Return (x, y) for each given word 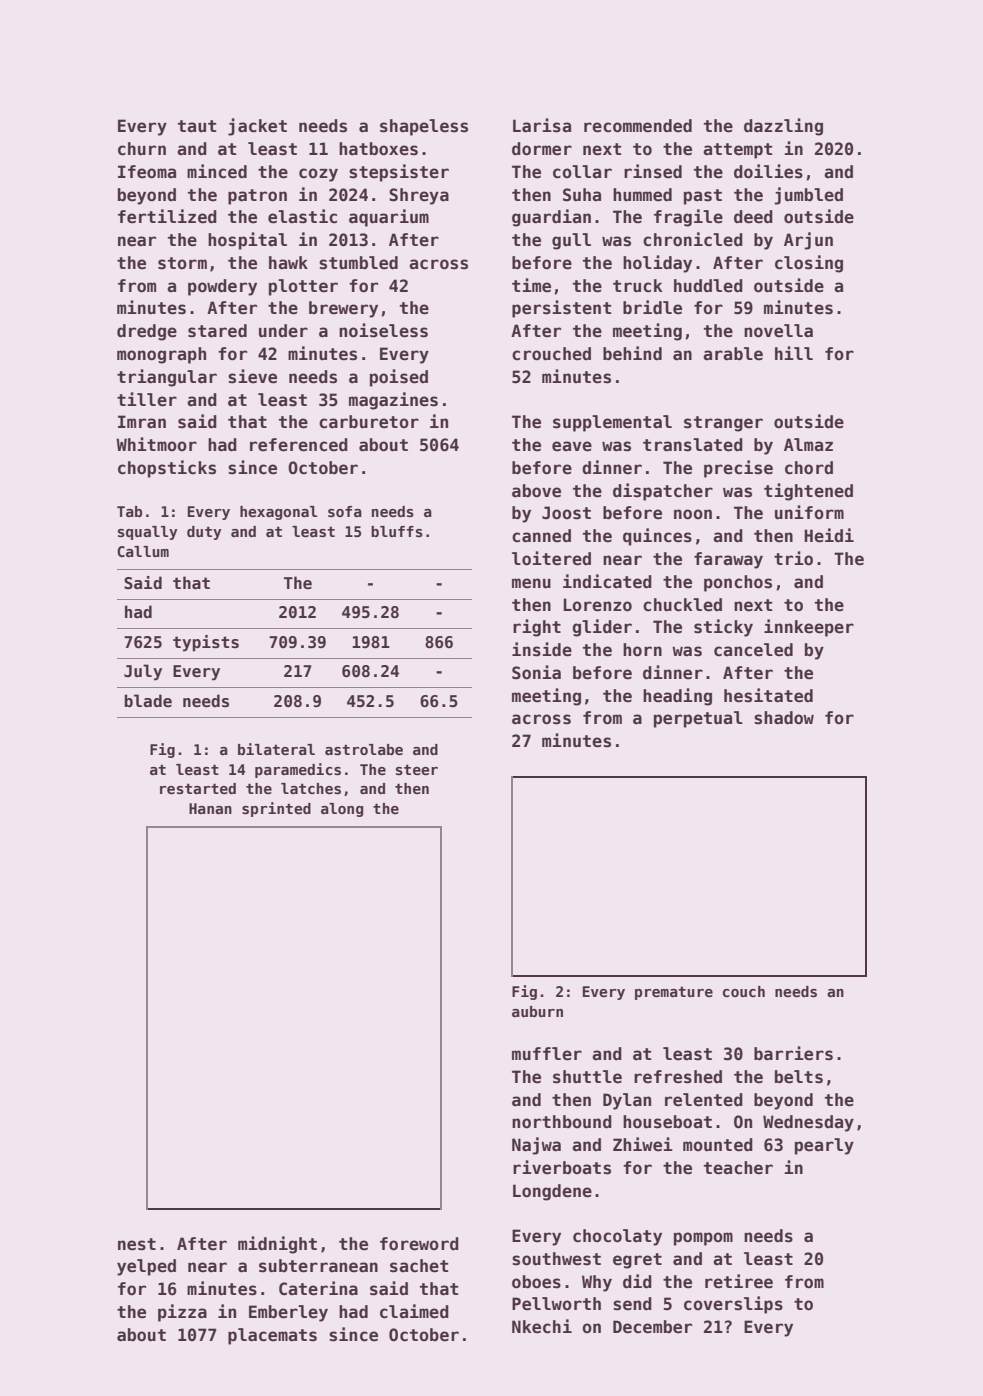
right (537, 628)
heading (677, 697)
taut (197, 126)
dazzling (783, 127)
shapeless (424, 127)
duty (204, 533)
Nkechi (542, 1326)
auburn (537, 1011)
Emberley (288, 1313)
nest (137, 1244)
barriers (793, 1053)
